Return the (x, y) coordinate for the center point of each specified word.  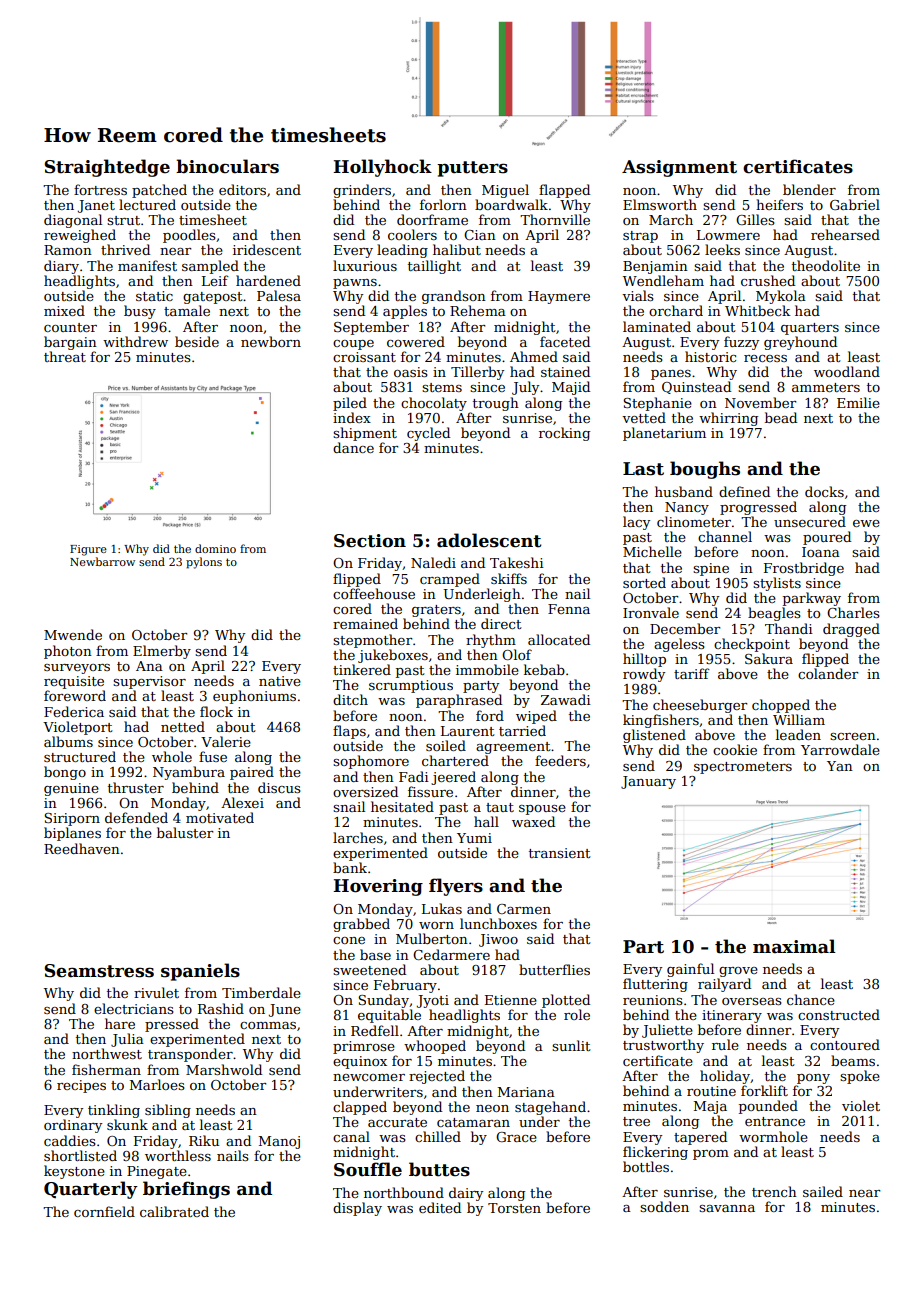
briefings (186, 1190)
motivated (220, 817)
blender (809, 189)
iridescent (267, 249)
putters (472, 169)
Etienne (511, 1000)
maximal (794, 946)
